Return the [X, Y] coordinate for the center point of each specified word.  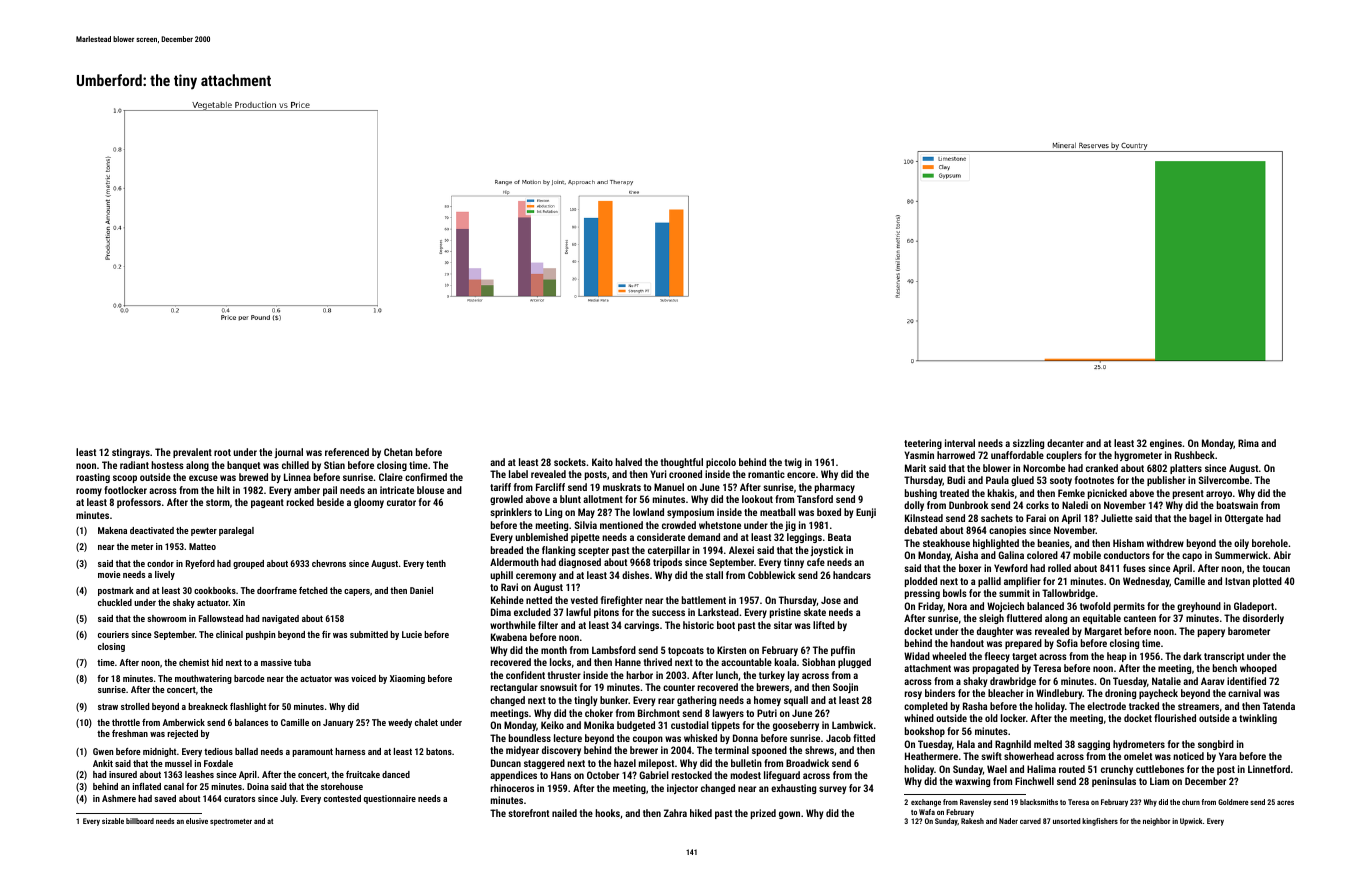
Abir [1282, 555]
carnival [1244, 693]
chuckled [115, 602]
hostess [167, 465]
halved [628, 462]
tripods [667, 563]
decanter [1065, 443]
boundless [530, 738]
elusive [197, 821]
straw [108, 706]
